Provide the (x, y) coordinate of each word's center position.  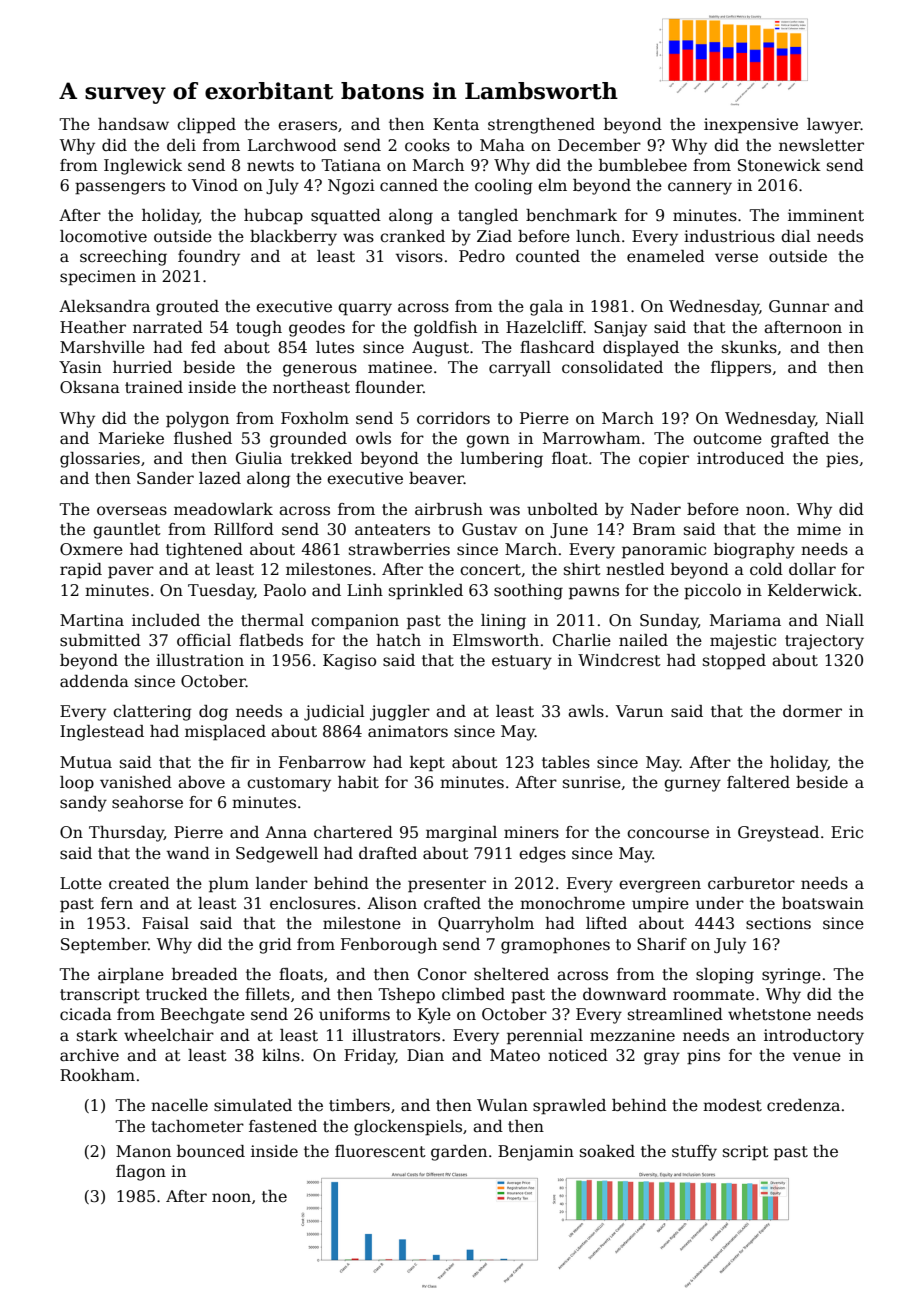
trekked (321, 458)
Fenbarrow (322, 762)
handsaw (133, 124)
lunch (598, 236)
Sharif (662, 944)
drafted (388, 853)
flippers (741, 369)
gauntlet (127, 531)
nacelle (179, 1105)
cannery (700, 188)
